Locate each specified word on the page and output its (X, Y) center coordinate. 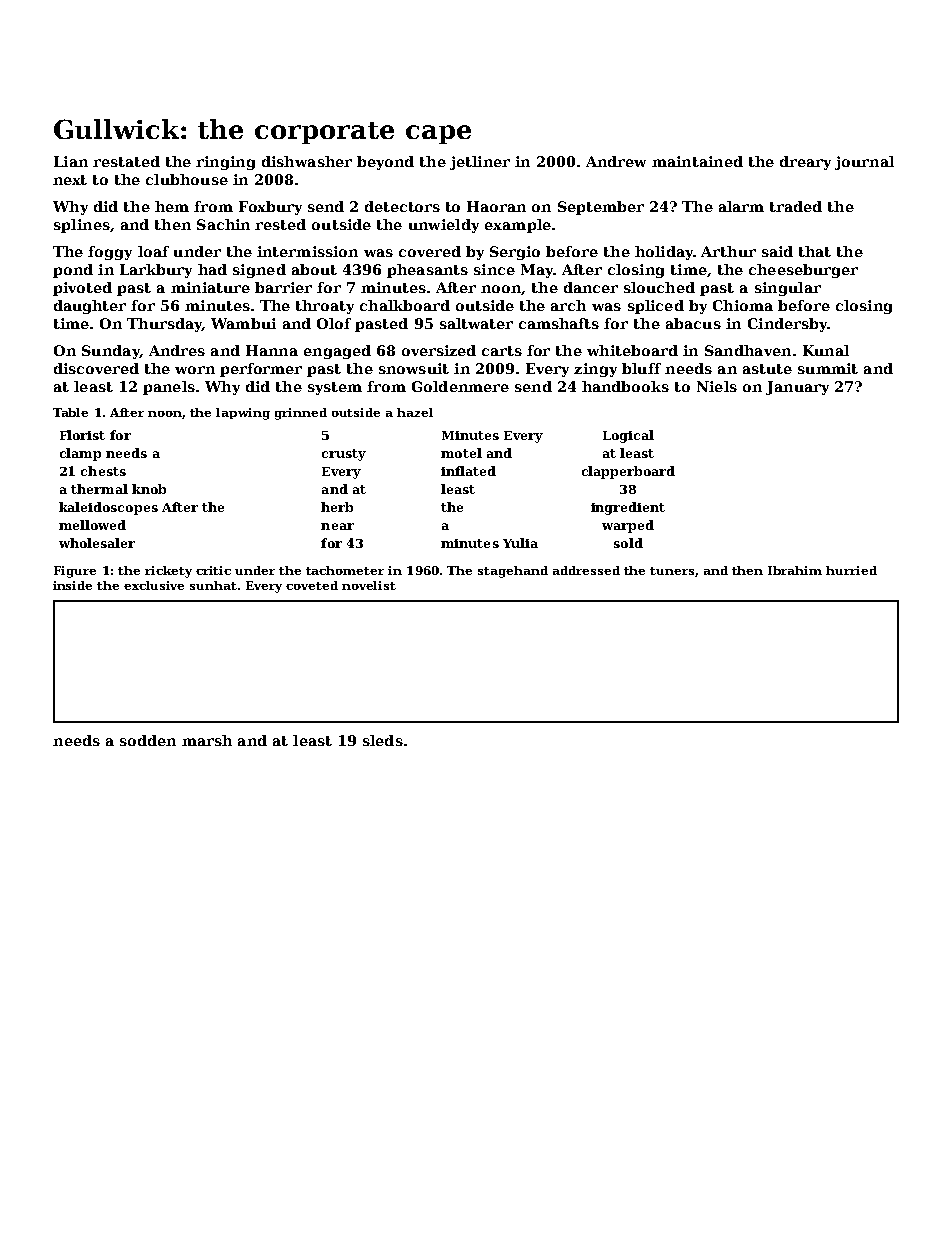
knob (149, 489)
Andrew (616, 161)
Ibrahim (795, 570)
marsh (207, 740)
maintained (697, 161)
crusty (344, 455)
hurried (851, 570)
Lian (71, 161)
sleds (383, 740)
